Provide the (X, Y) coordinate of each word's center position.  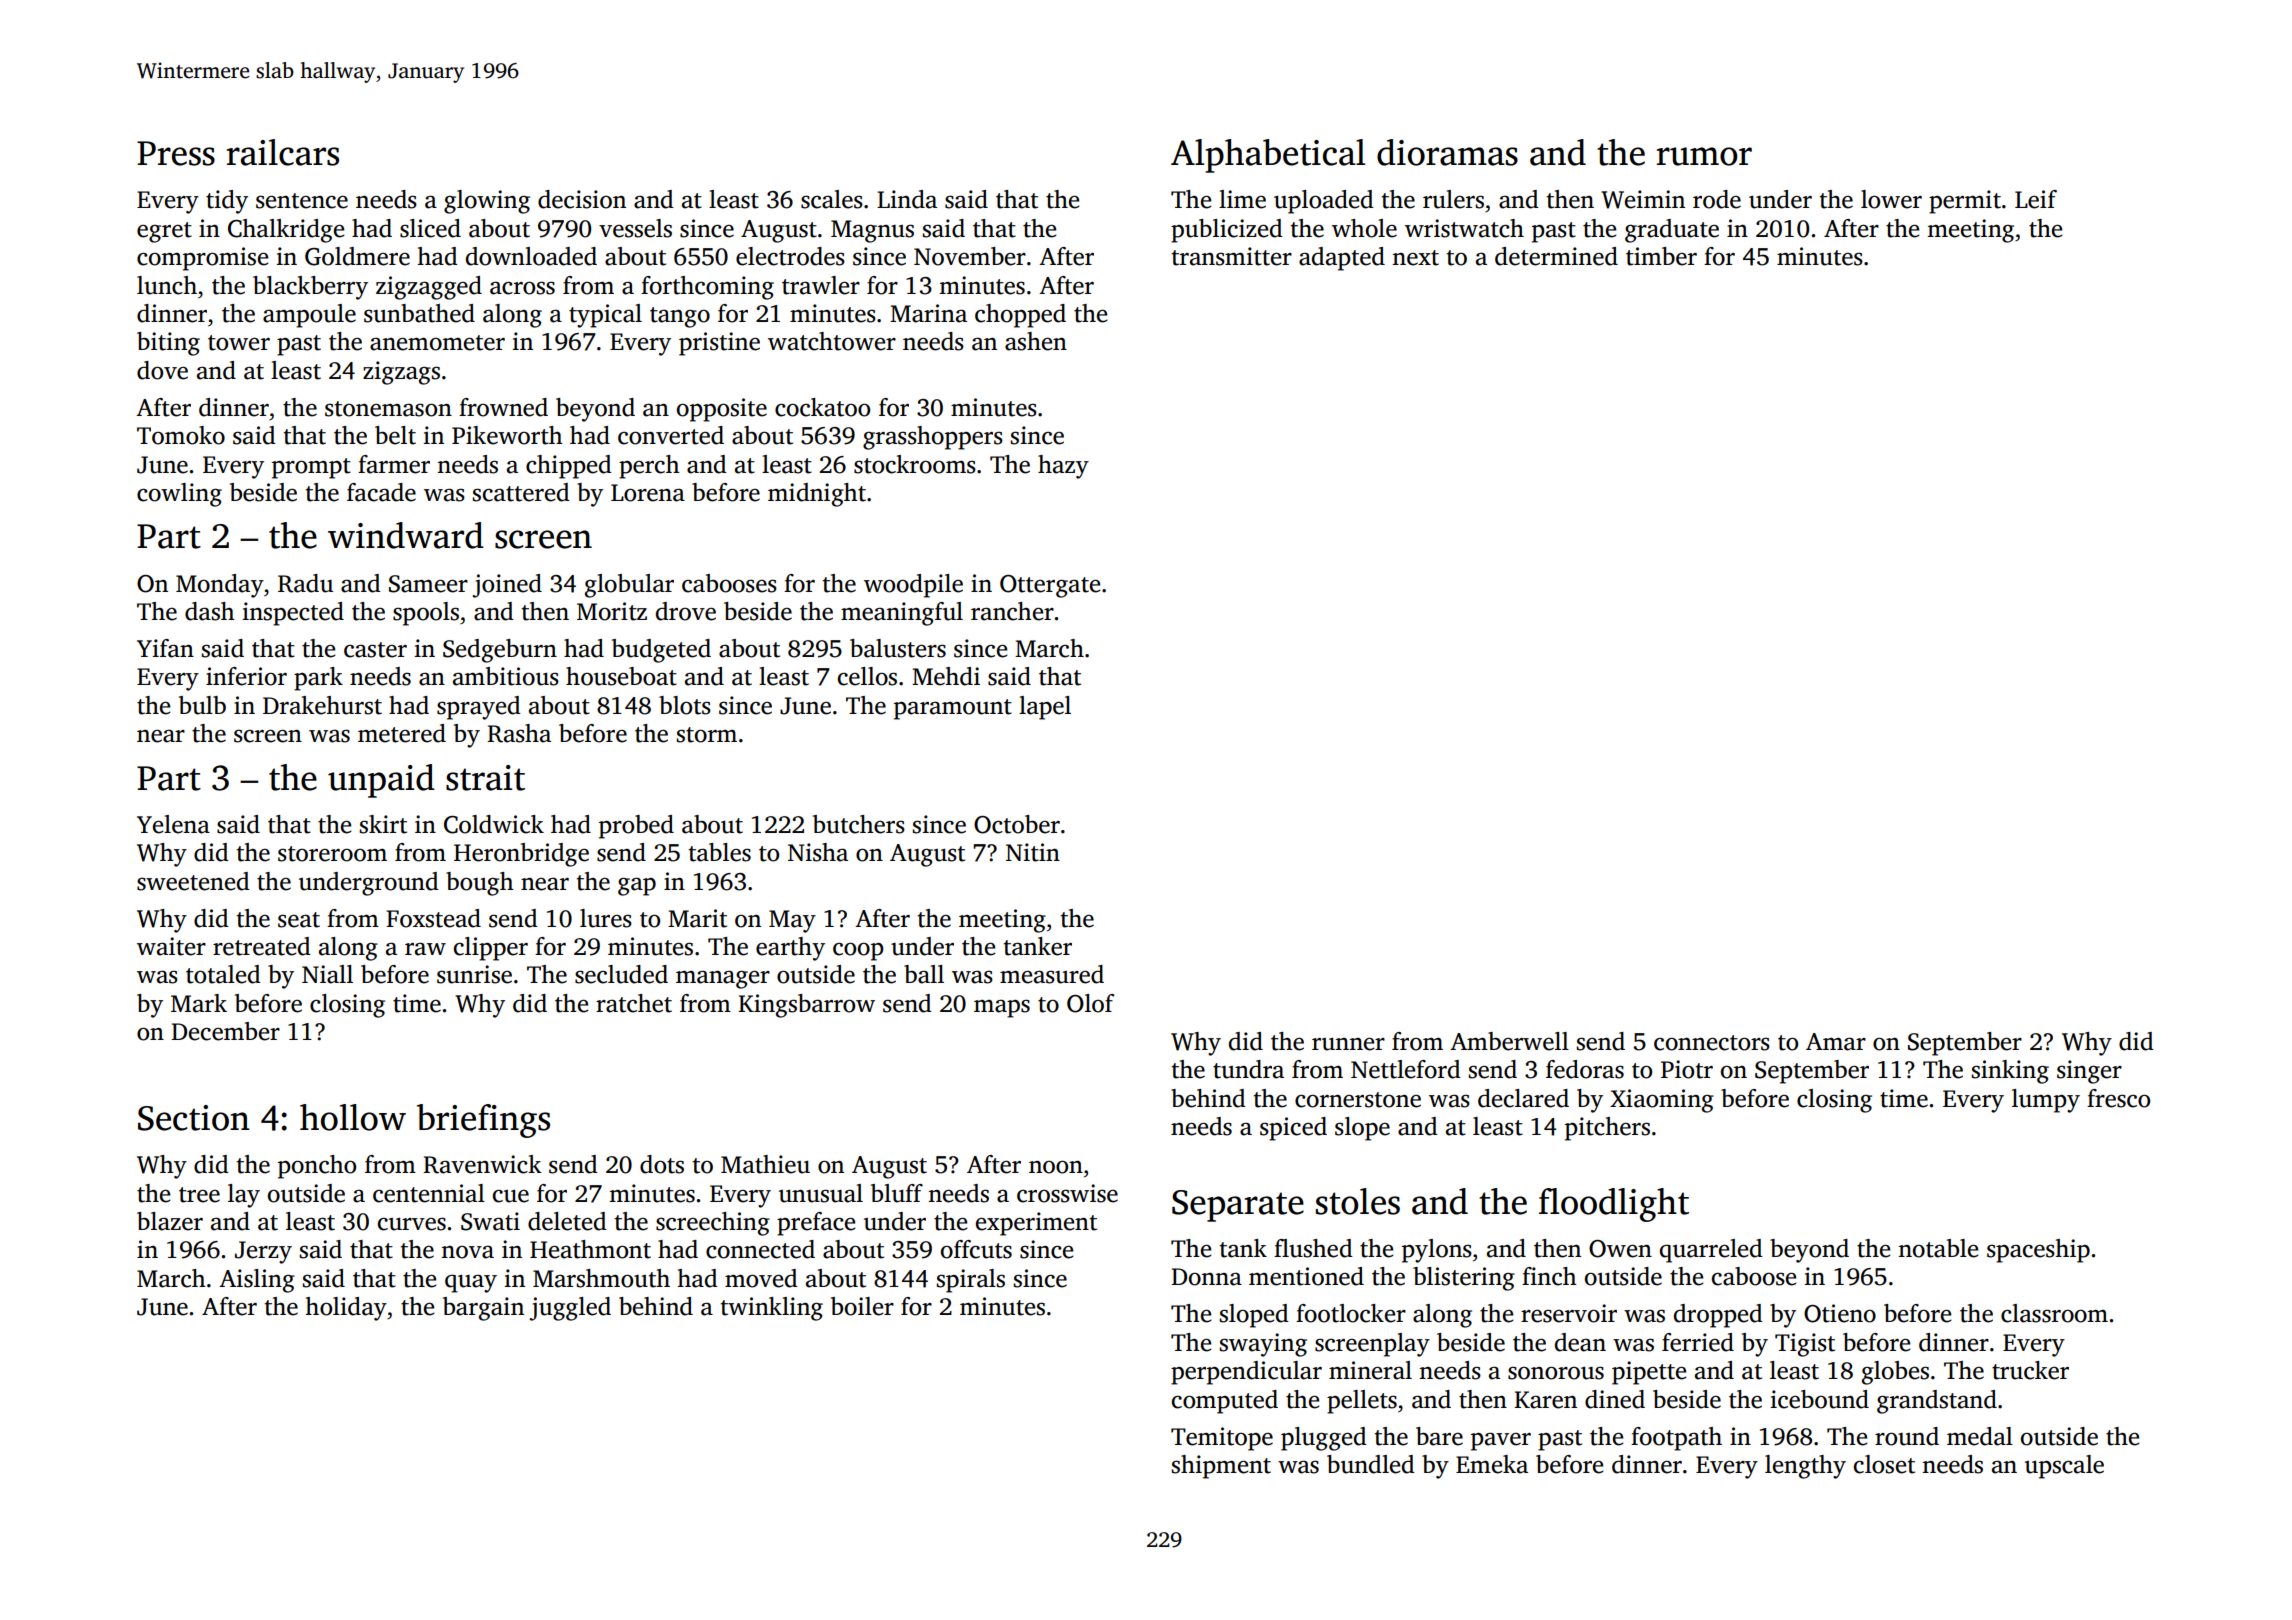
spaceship (2038, 1251)
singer (2089, 1072)
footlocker (1351, 1313)
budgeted (661, 651)
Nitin (1033, 852)
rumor (1704, 156)
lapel (1045, 708)
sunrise (474, 974)
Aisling (257, 1281)
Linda (907, 199)
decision (582, 199)
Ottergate (1050, 586)
